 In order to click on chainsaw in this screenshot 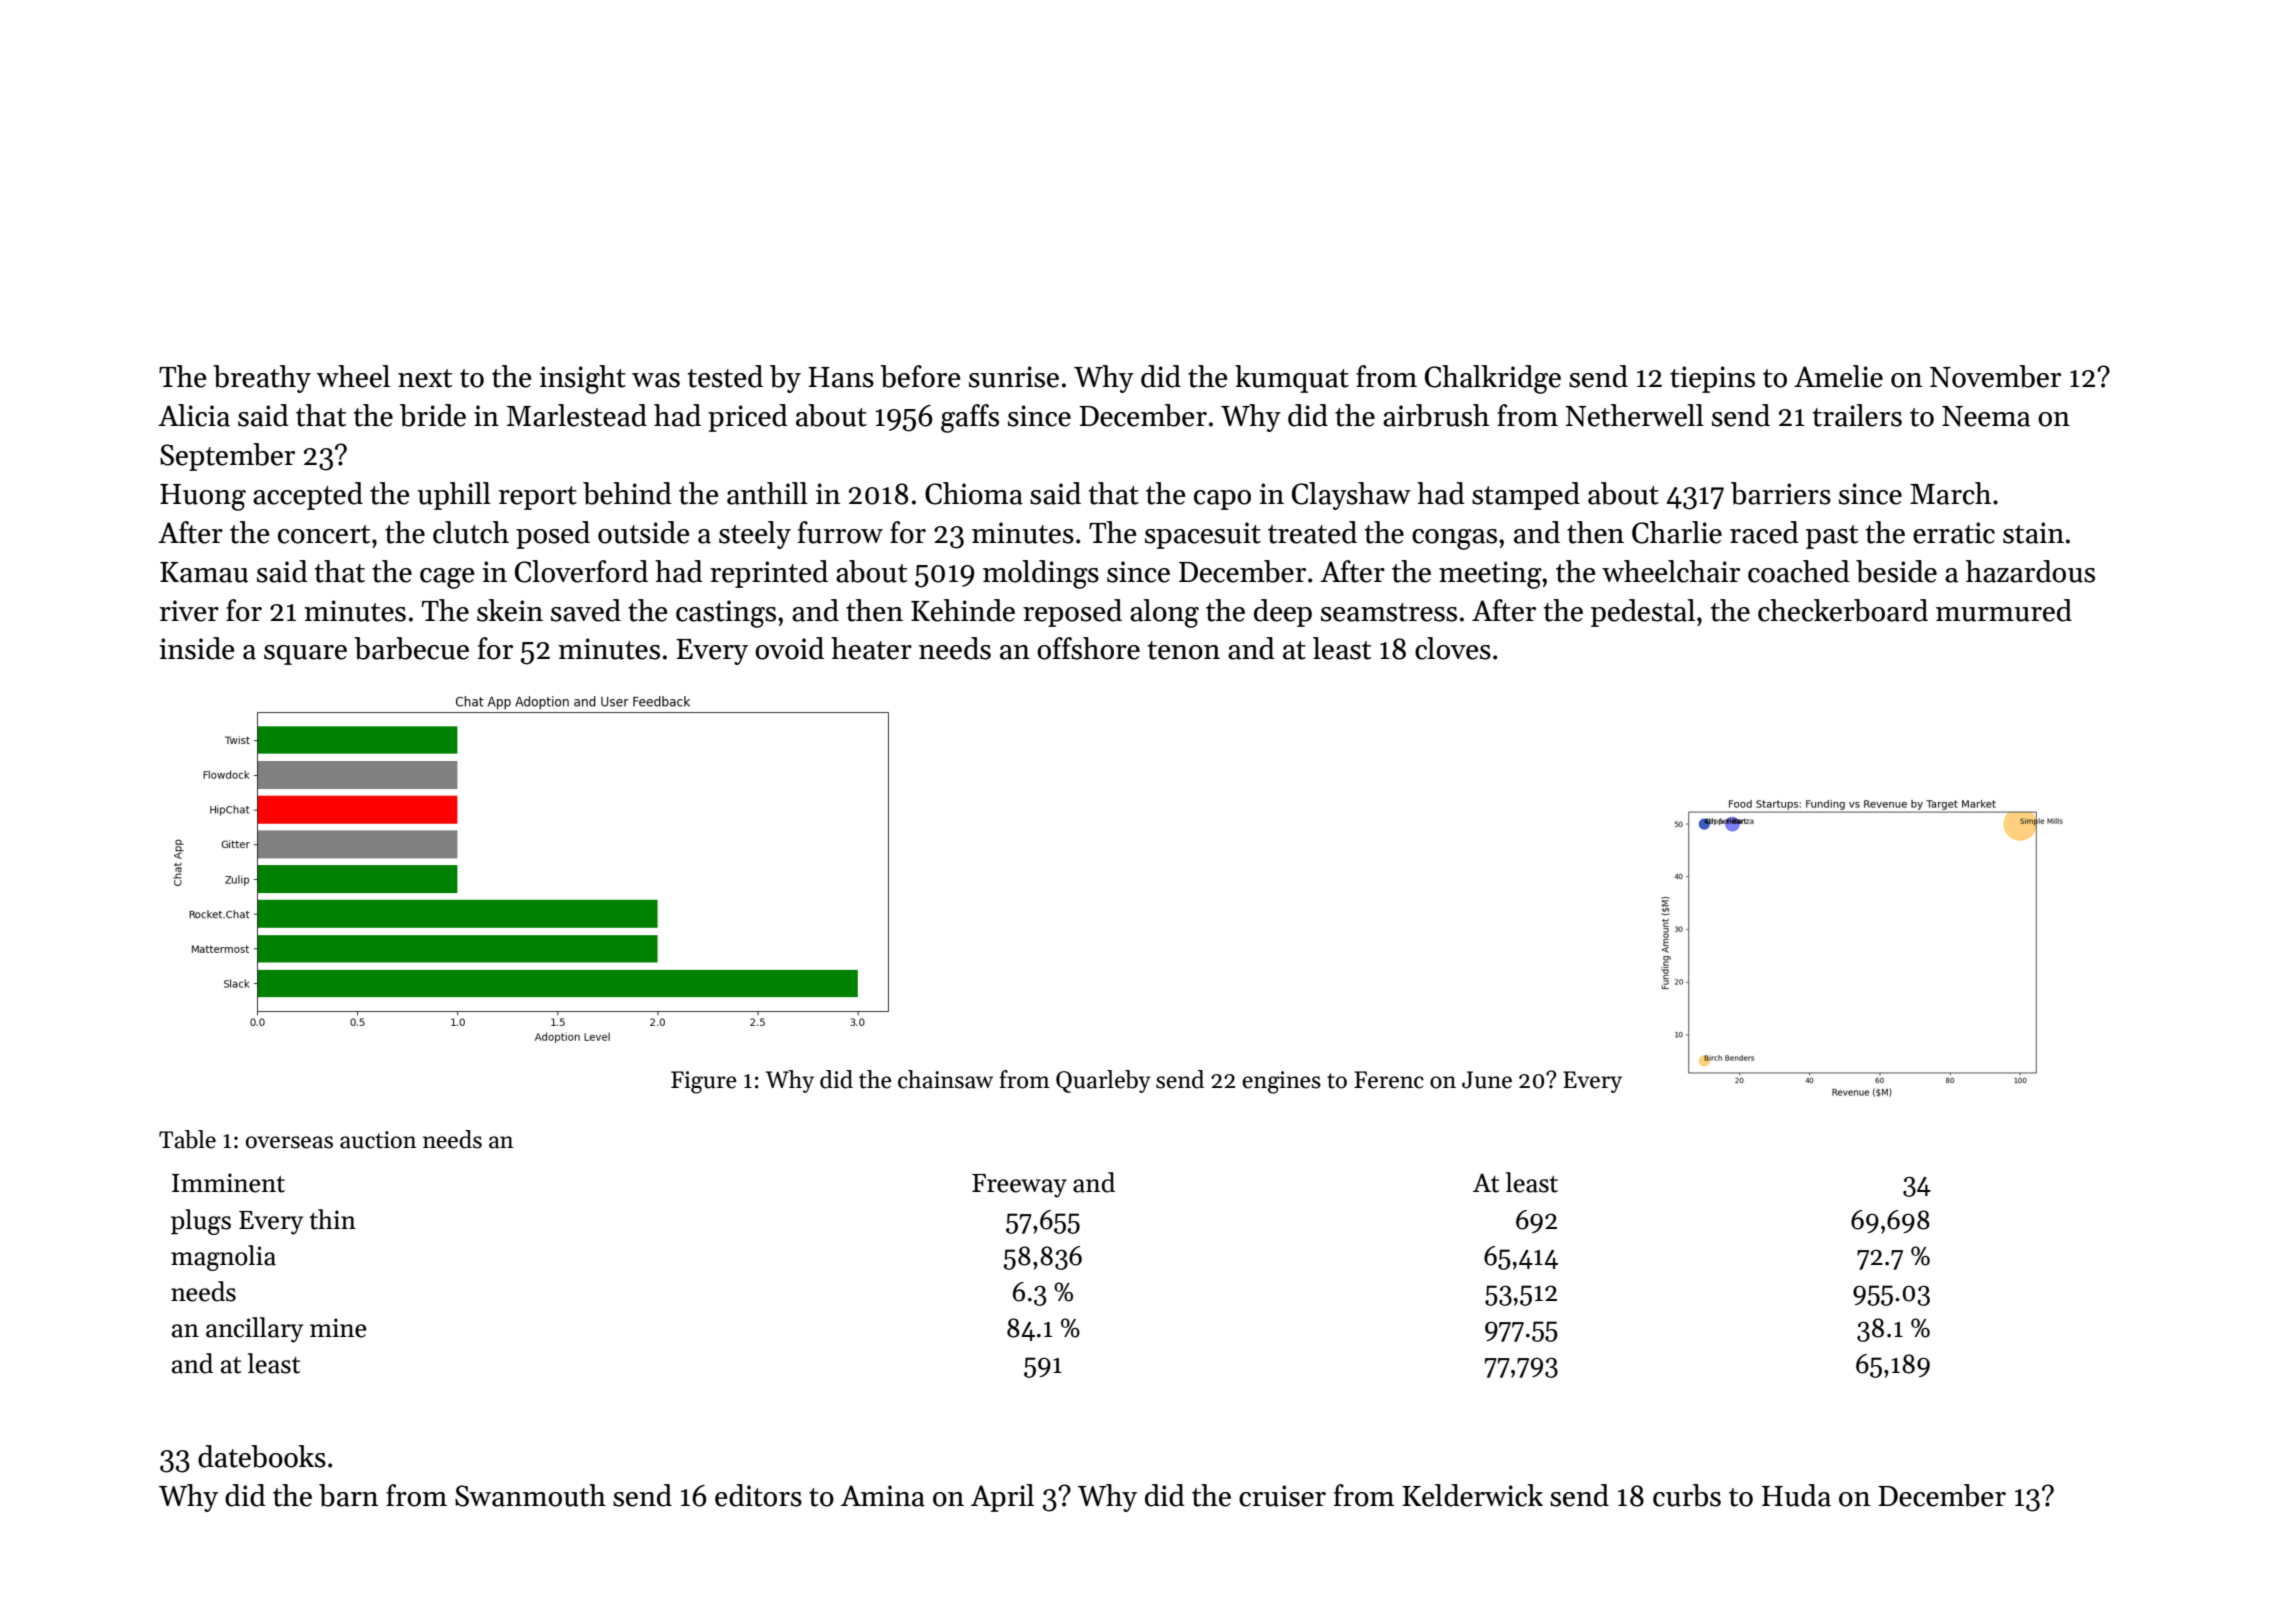, I will do `click(945, 1079)`.
